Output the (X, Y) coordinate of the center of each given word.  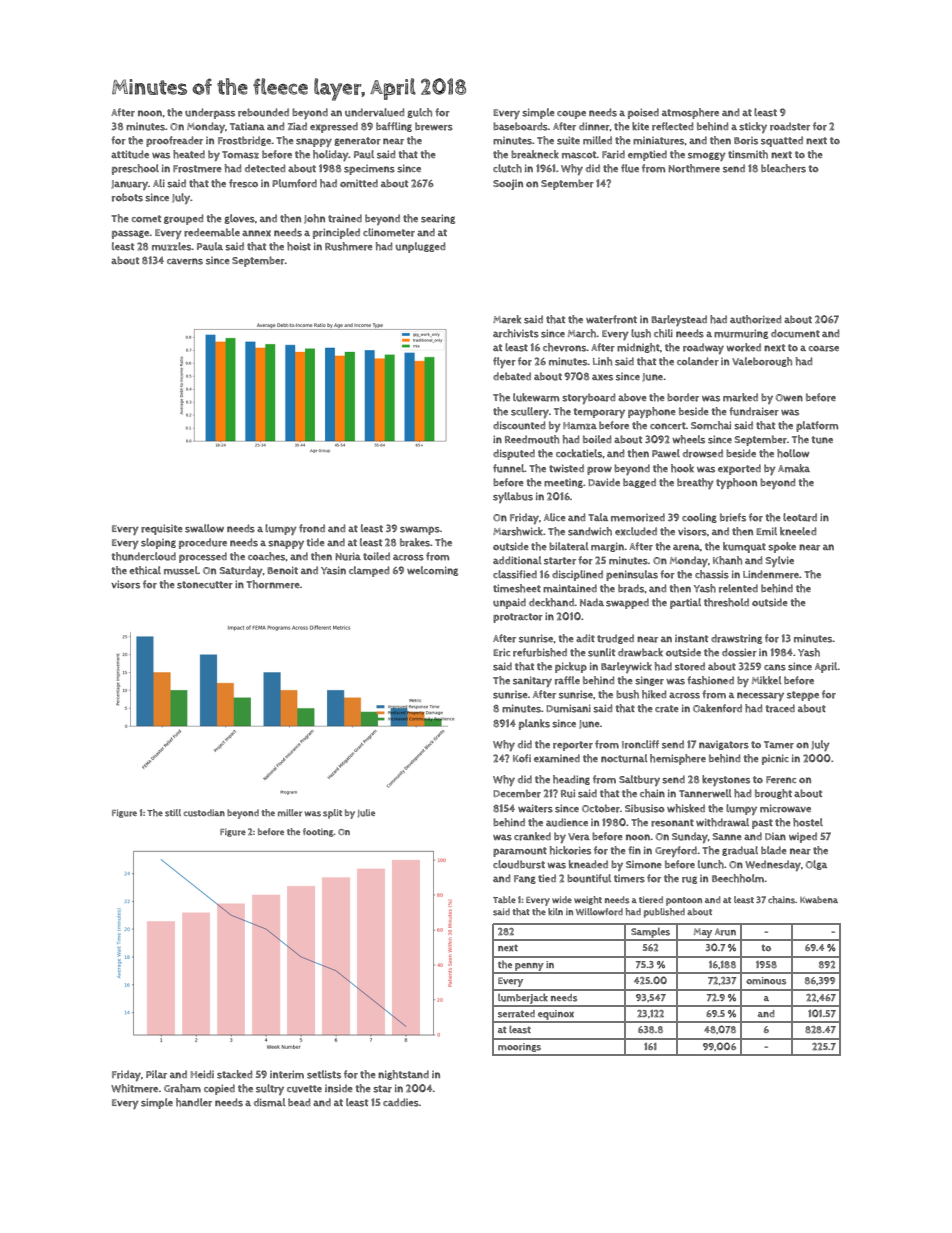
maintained (570, 588)
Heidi (202, 1074)
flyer (504, 362)
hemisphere (678, 759)
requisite (161, 529)
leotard (800, 517)
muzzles (172, 246)
